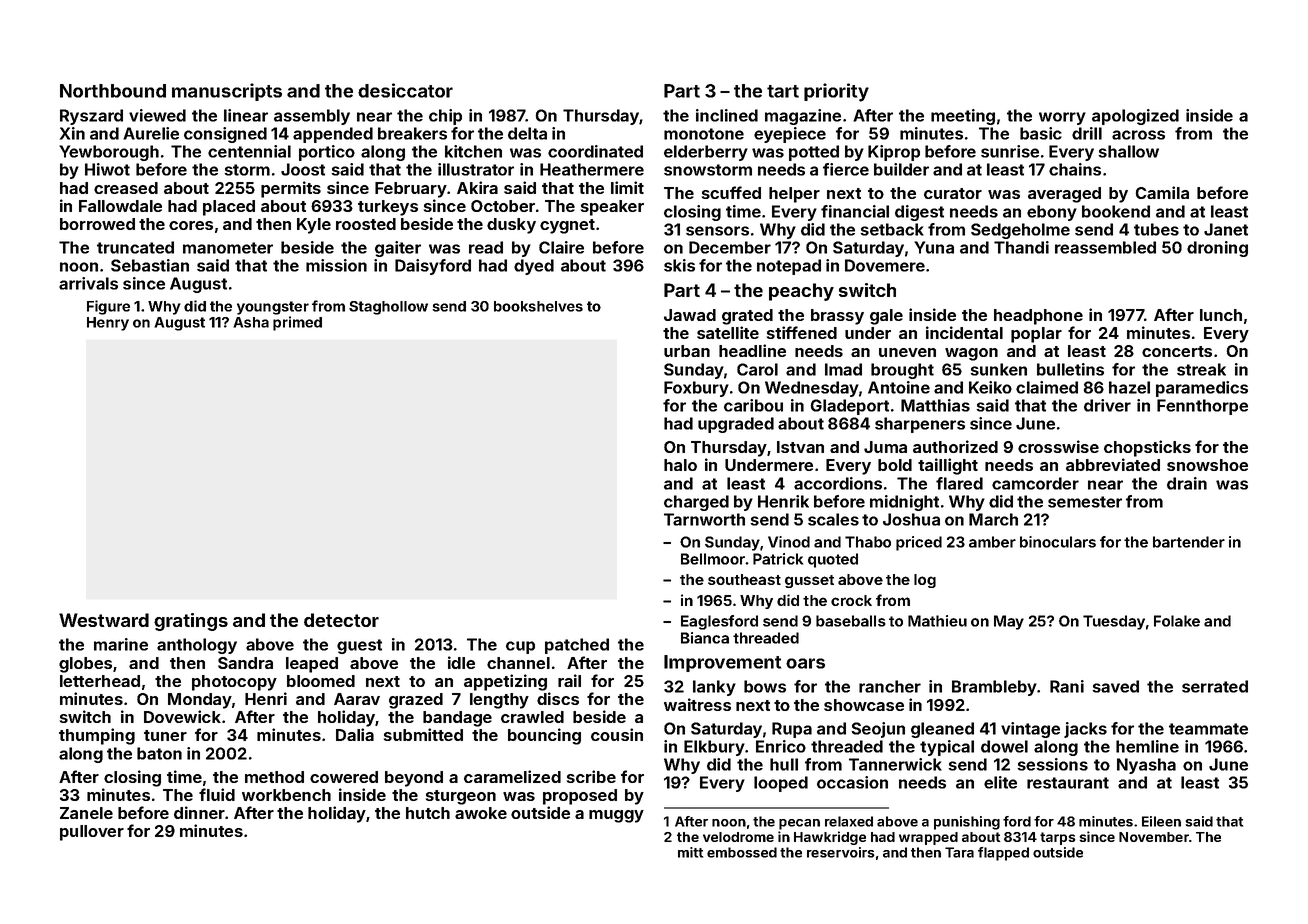  I want to click on November, so click(1154, 837).
